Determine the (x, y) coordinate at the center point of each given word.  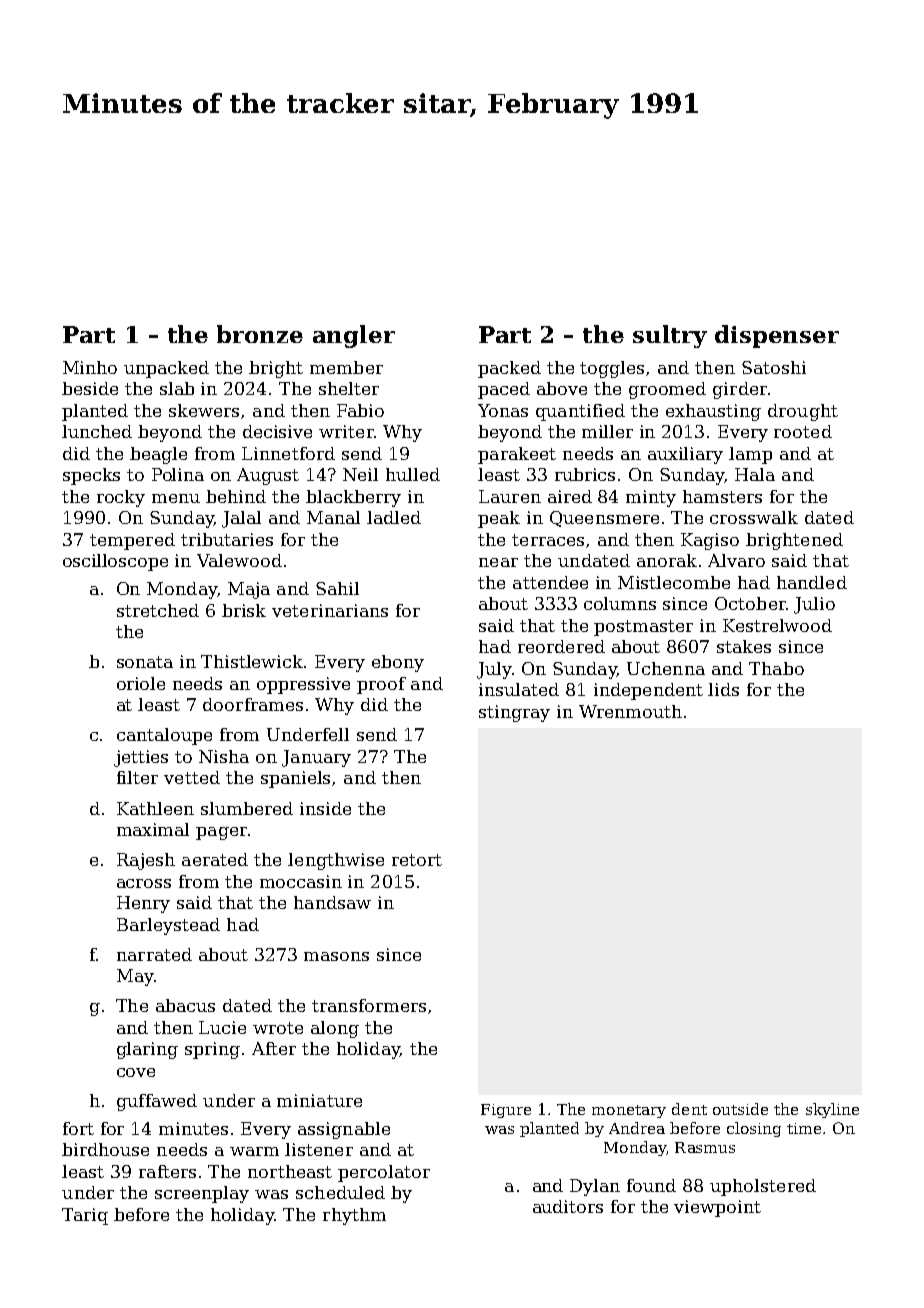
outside (740, 1109)
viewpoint (717, 1208)
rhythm (354, 1216)
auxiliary (685, 455)
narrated (154, 954)
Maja (249, 590)
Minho (90, 367)
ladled (394, 517)
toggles (612, 369)
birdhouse (105, 1149)
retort (417, 860)
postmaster (643, 628)
